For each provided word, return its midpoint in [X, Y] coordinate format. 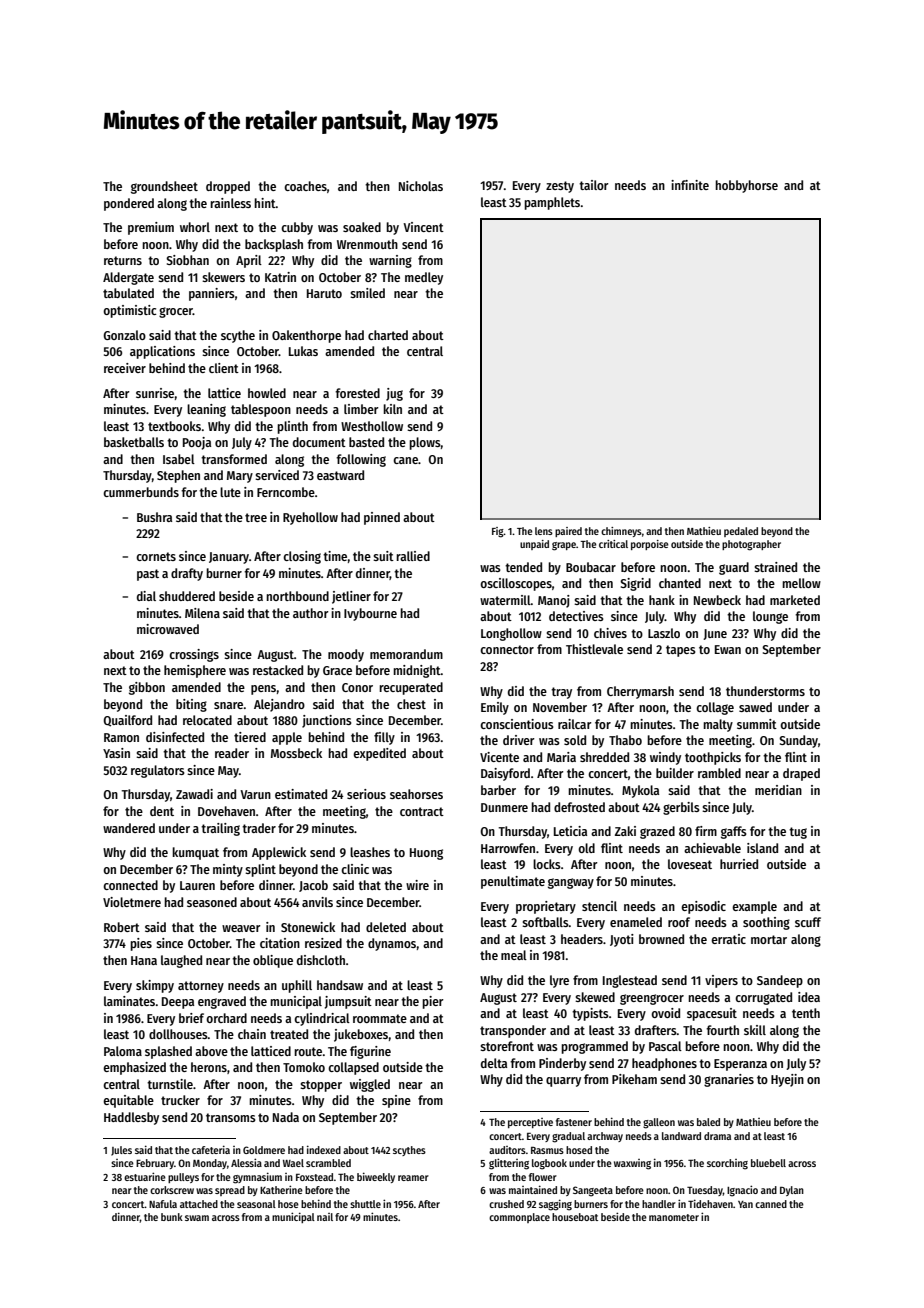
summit [757, 724]
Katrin [280, 277]
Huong [426, 854]
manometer [674, 1217]
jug [394, 394]
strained [775, 567]
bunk [172, 1217]
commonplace [519, 1218]
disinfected [175, 737]
